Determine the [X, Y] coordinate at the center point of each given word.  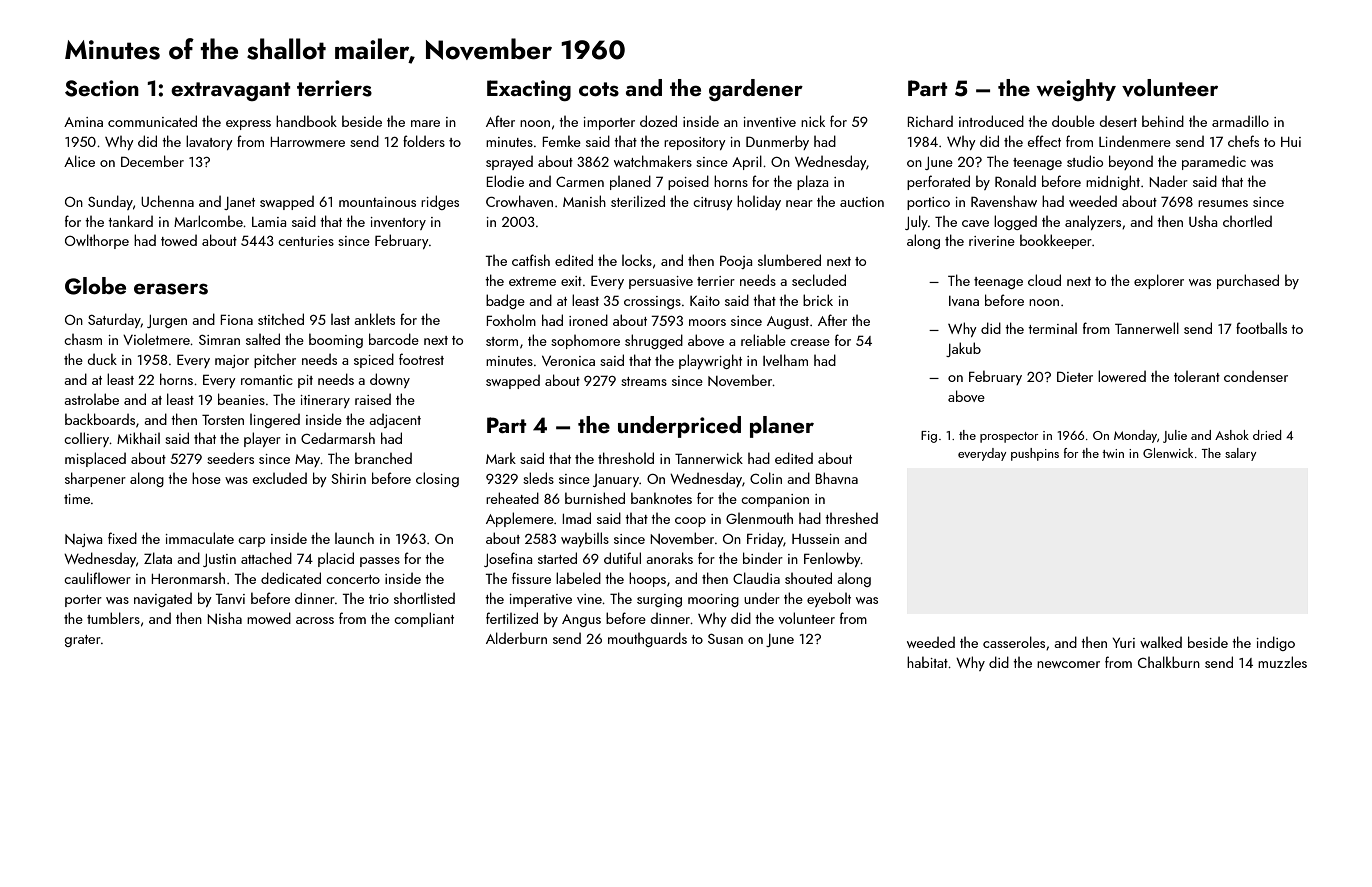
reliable [763, 340]
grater [83, 641]
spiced [374, 360]
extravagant [231, 91]
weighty [1076, 90]
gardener [756, 90]
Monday [1135, 436]
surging [659, 600]
